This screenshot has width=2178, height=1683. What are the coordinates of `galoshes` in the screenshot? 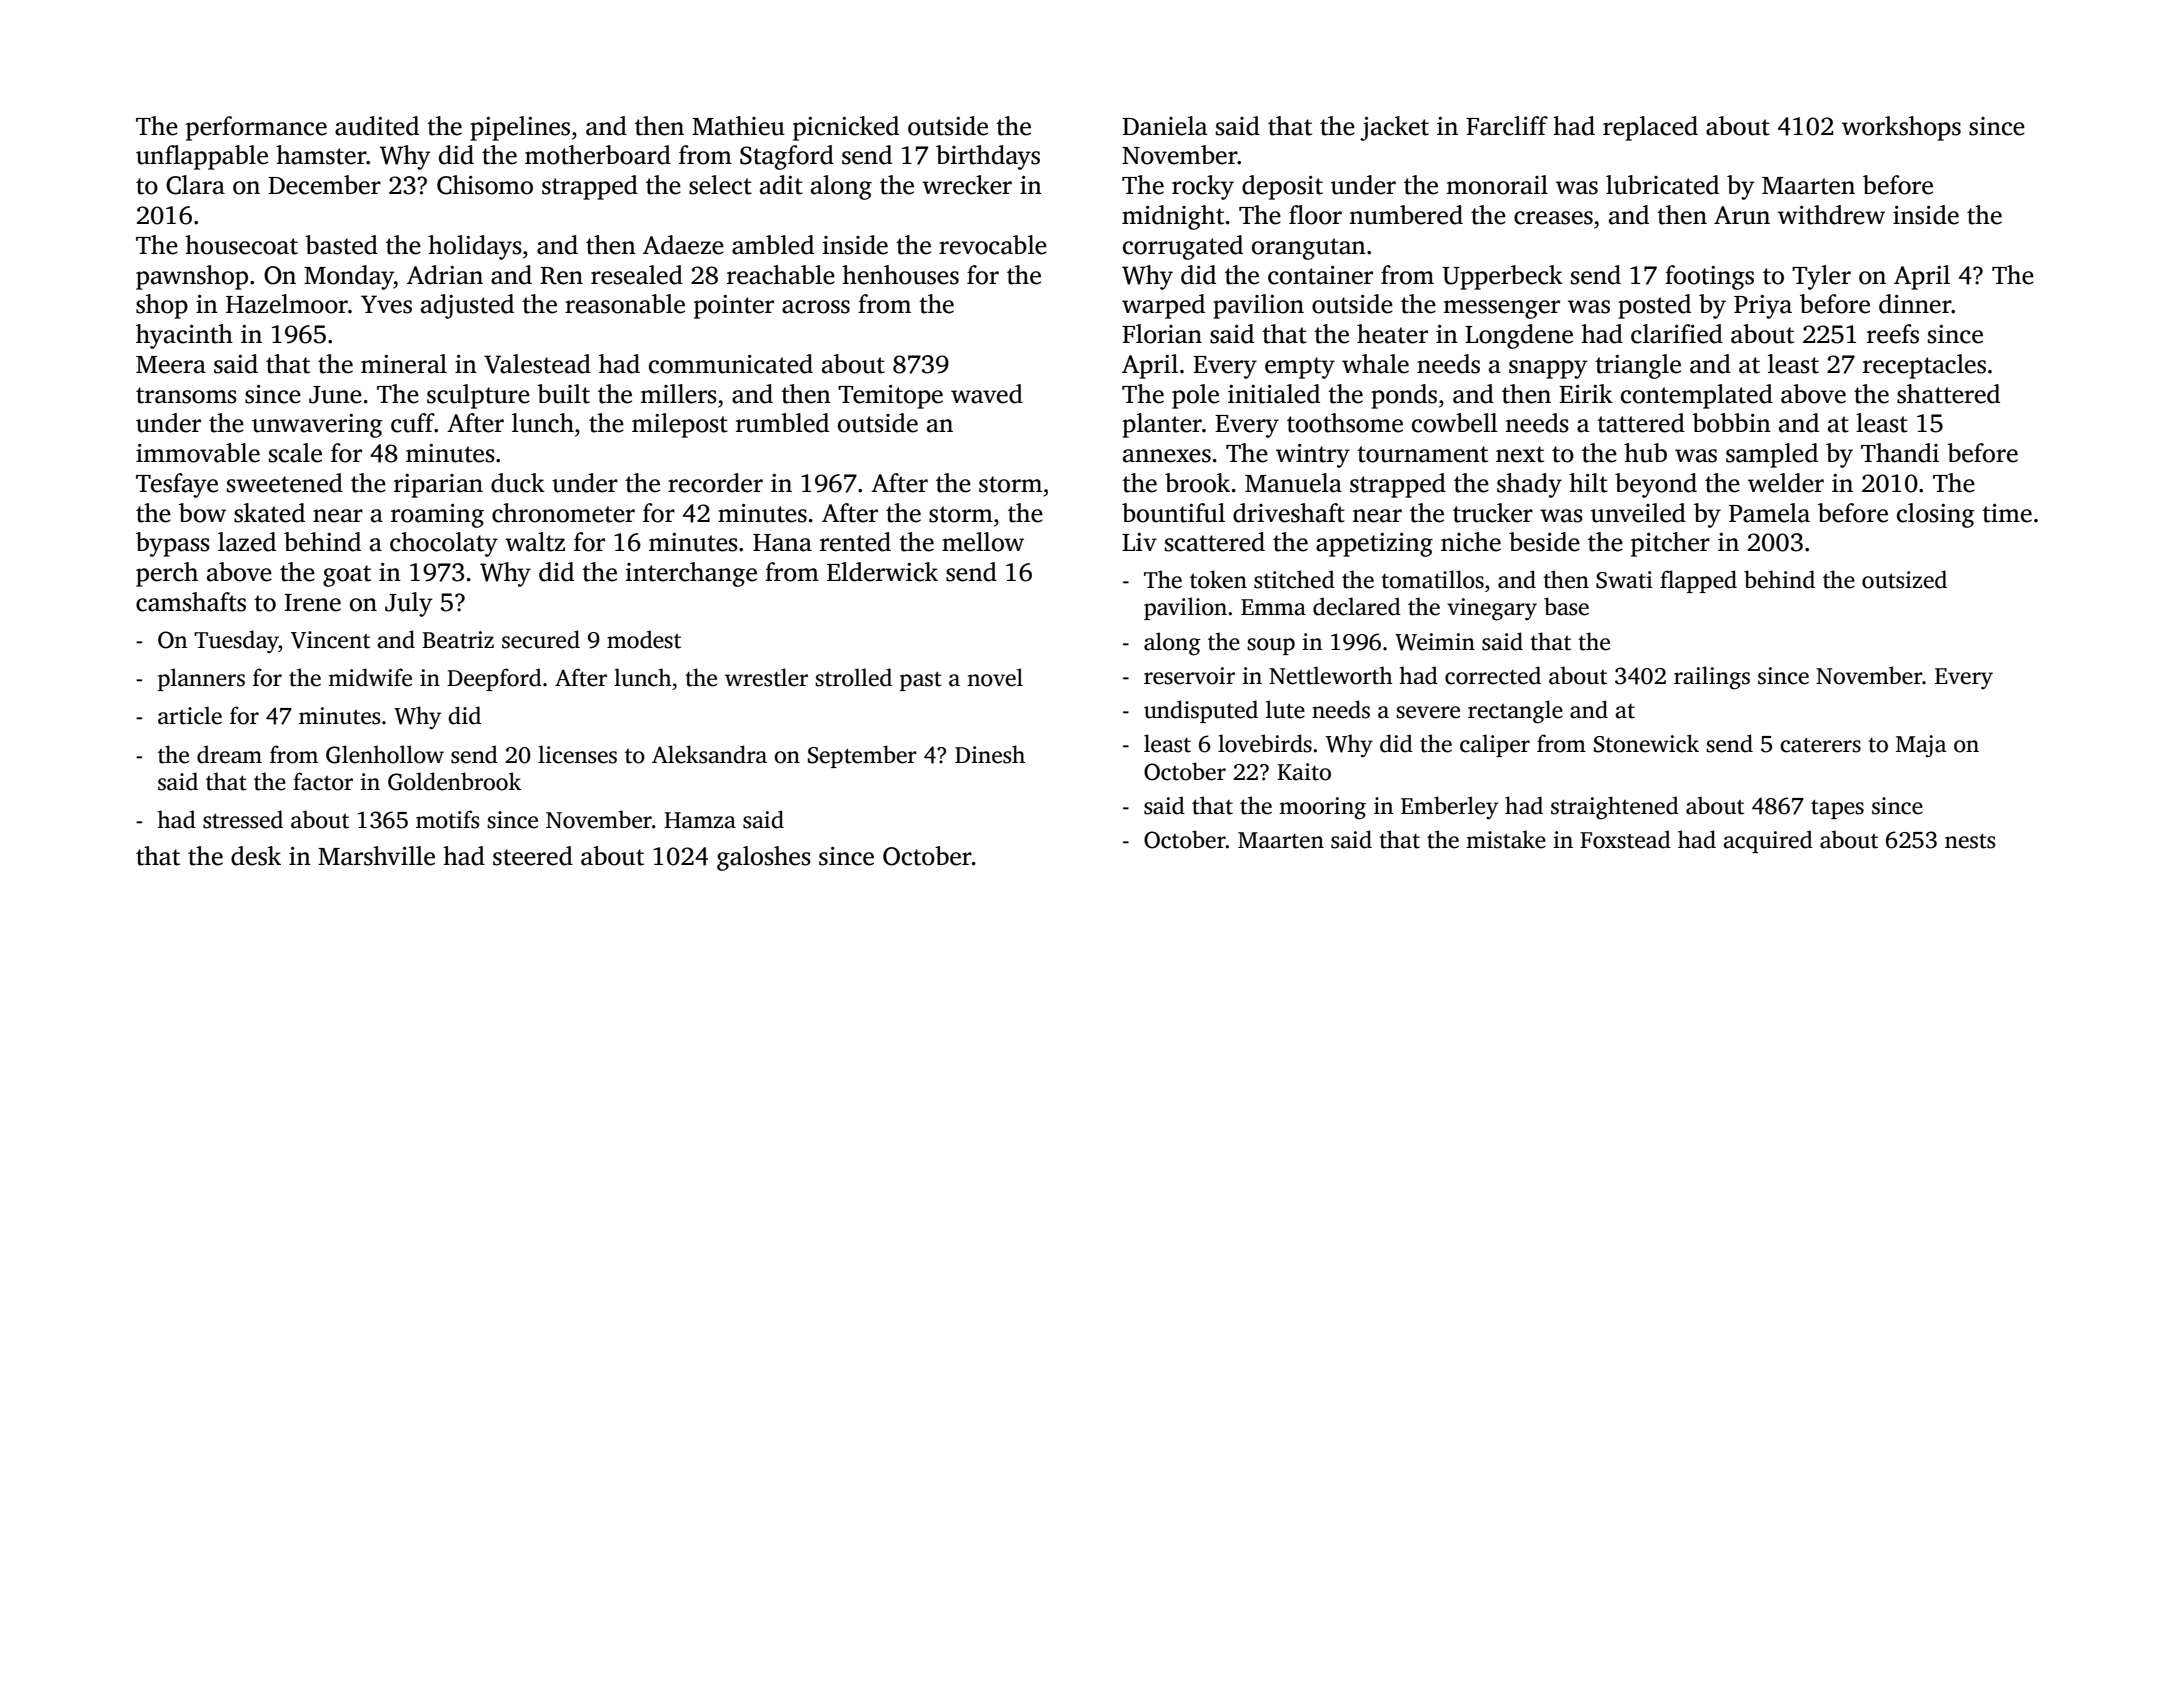 It's located at (764, 858).
